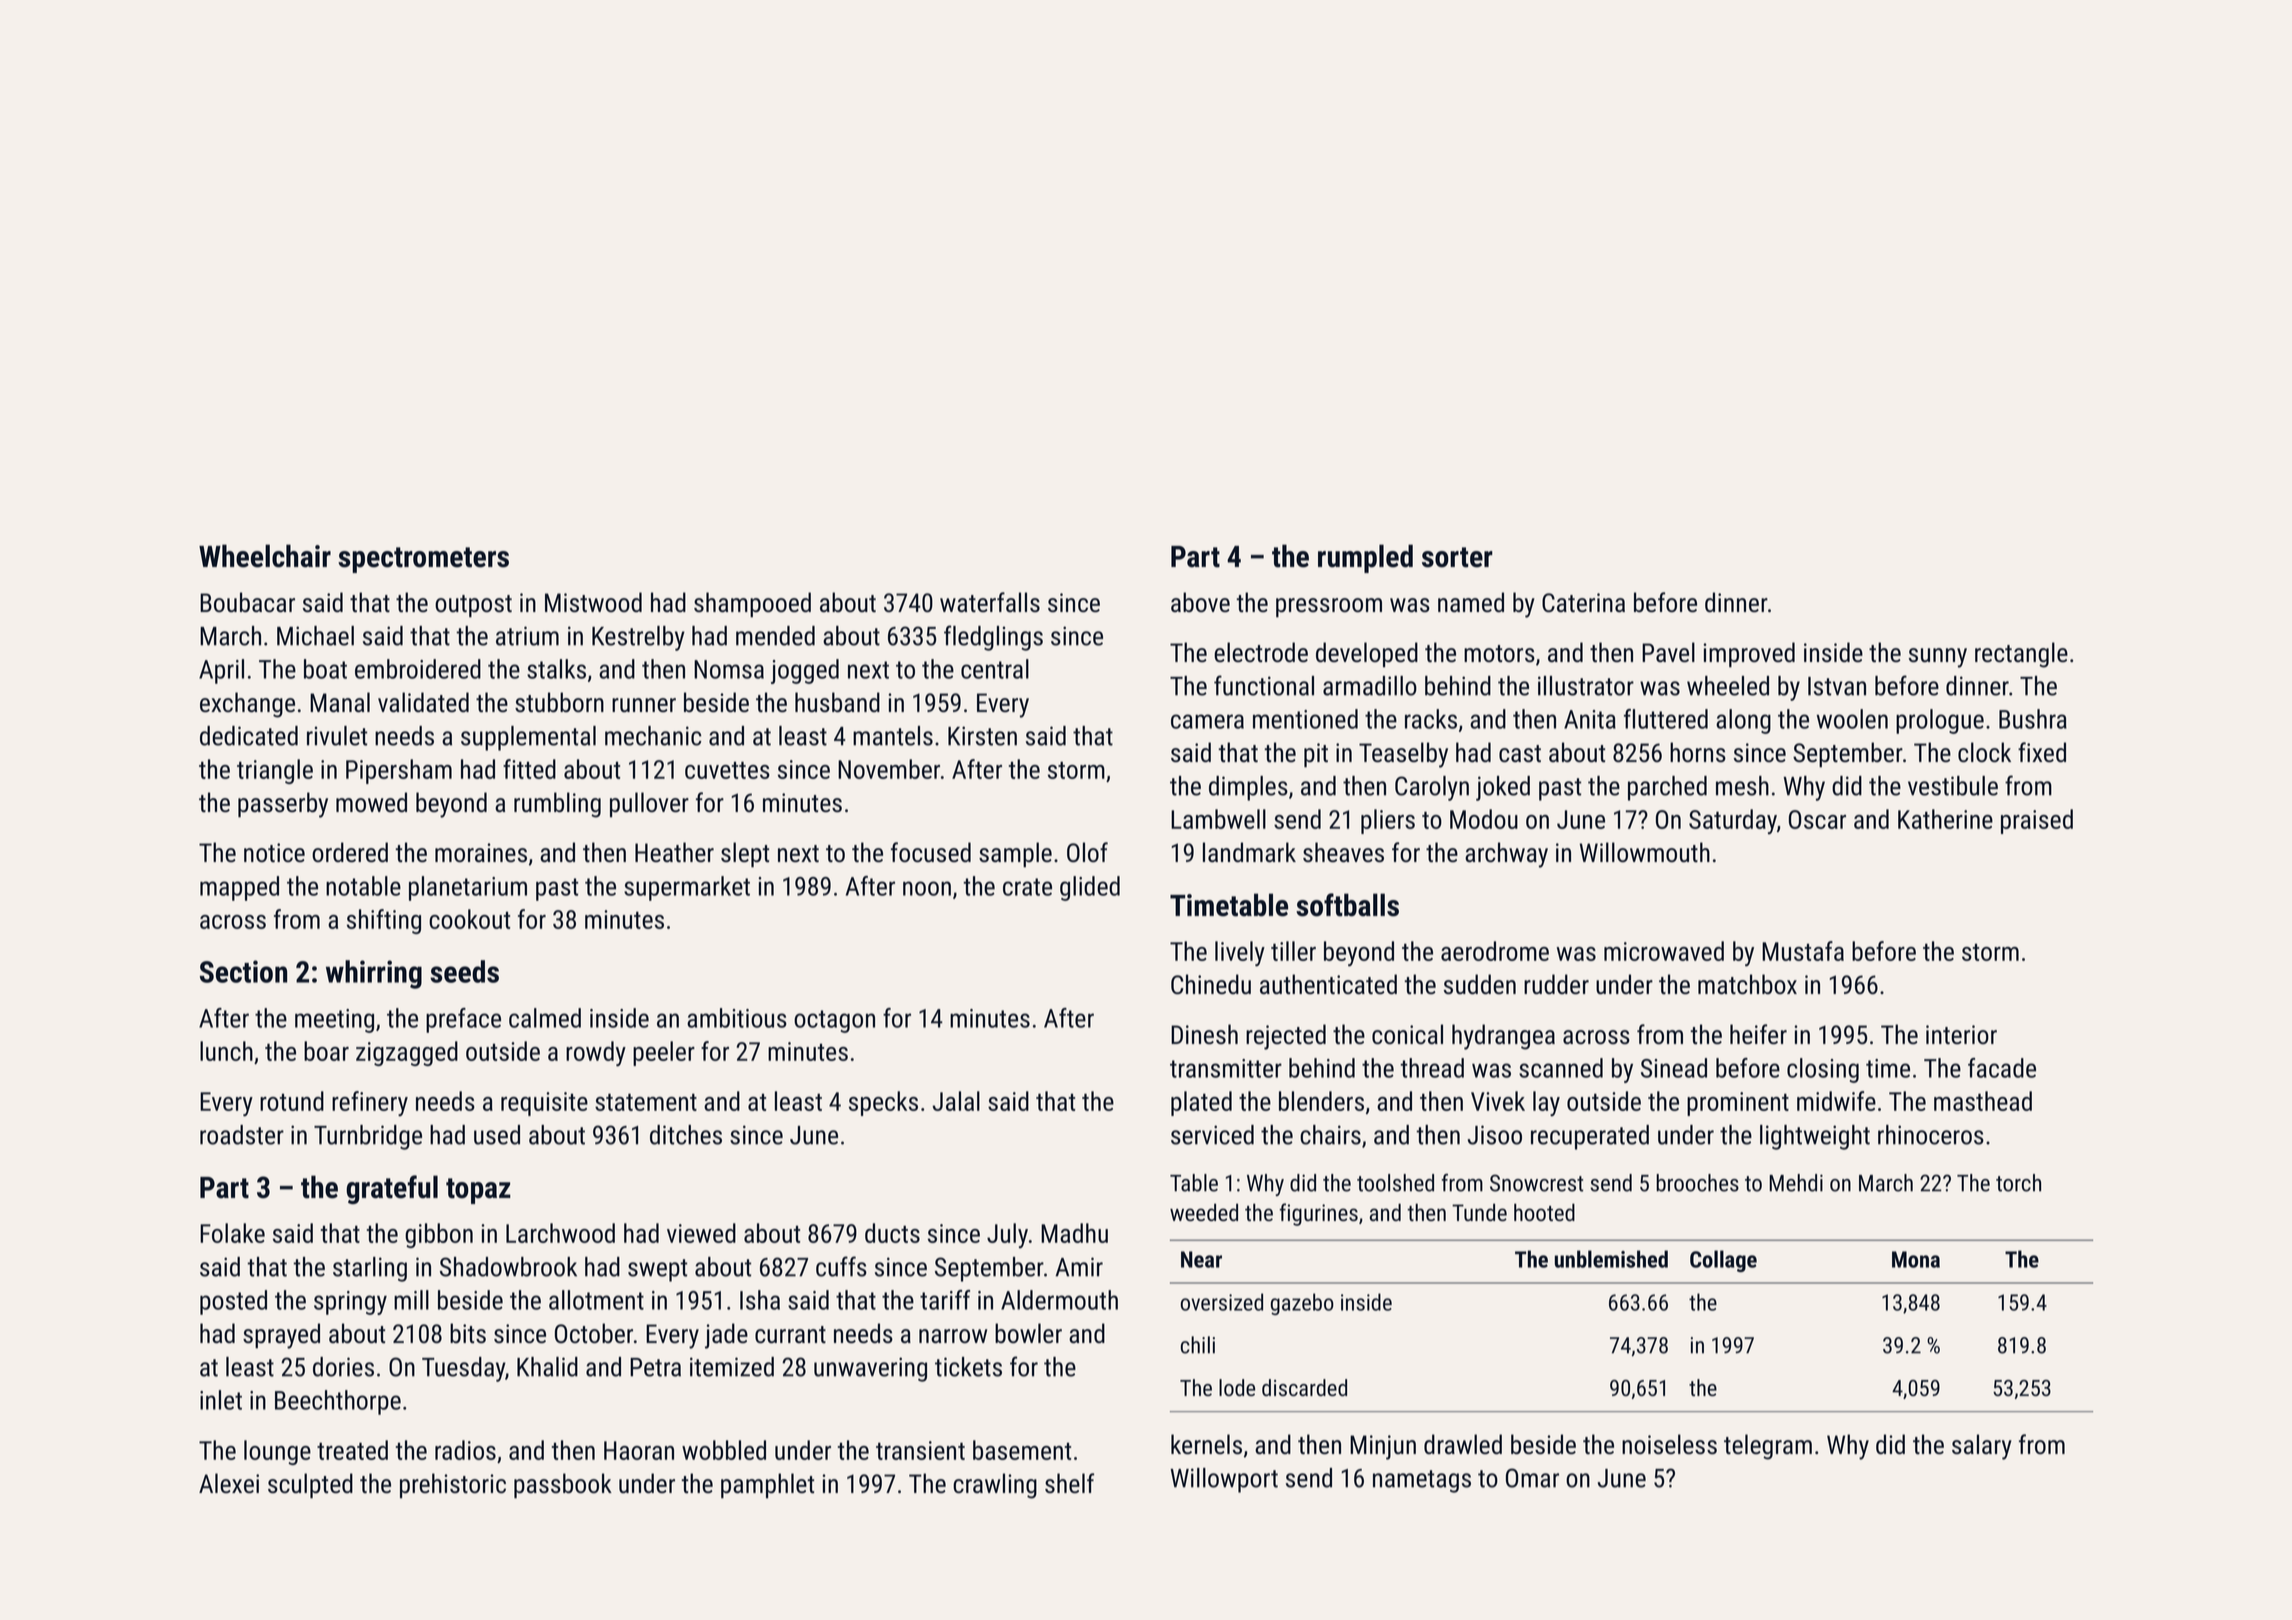 The image size is (2292, 1620). Describe the element at coordinates (1583, 603) in the image. I see `Caterina` at that location.
